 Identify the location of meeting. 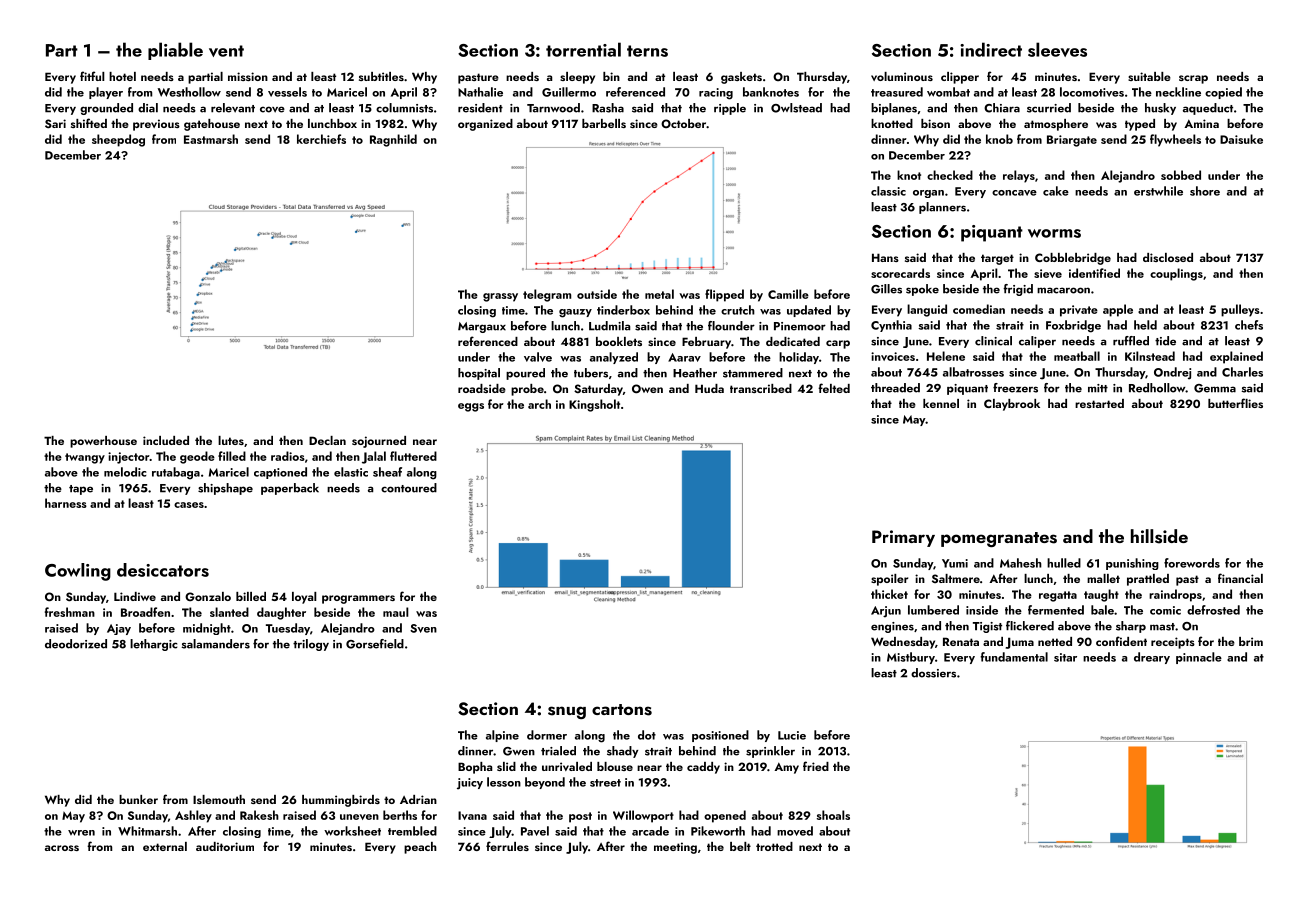
(675, 848).
